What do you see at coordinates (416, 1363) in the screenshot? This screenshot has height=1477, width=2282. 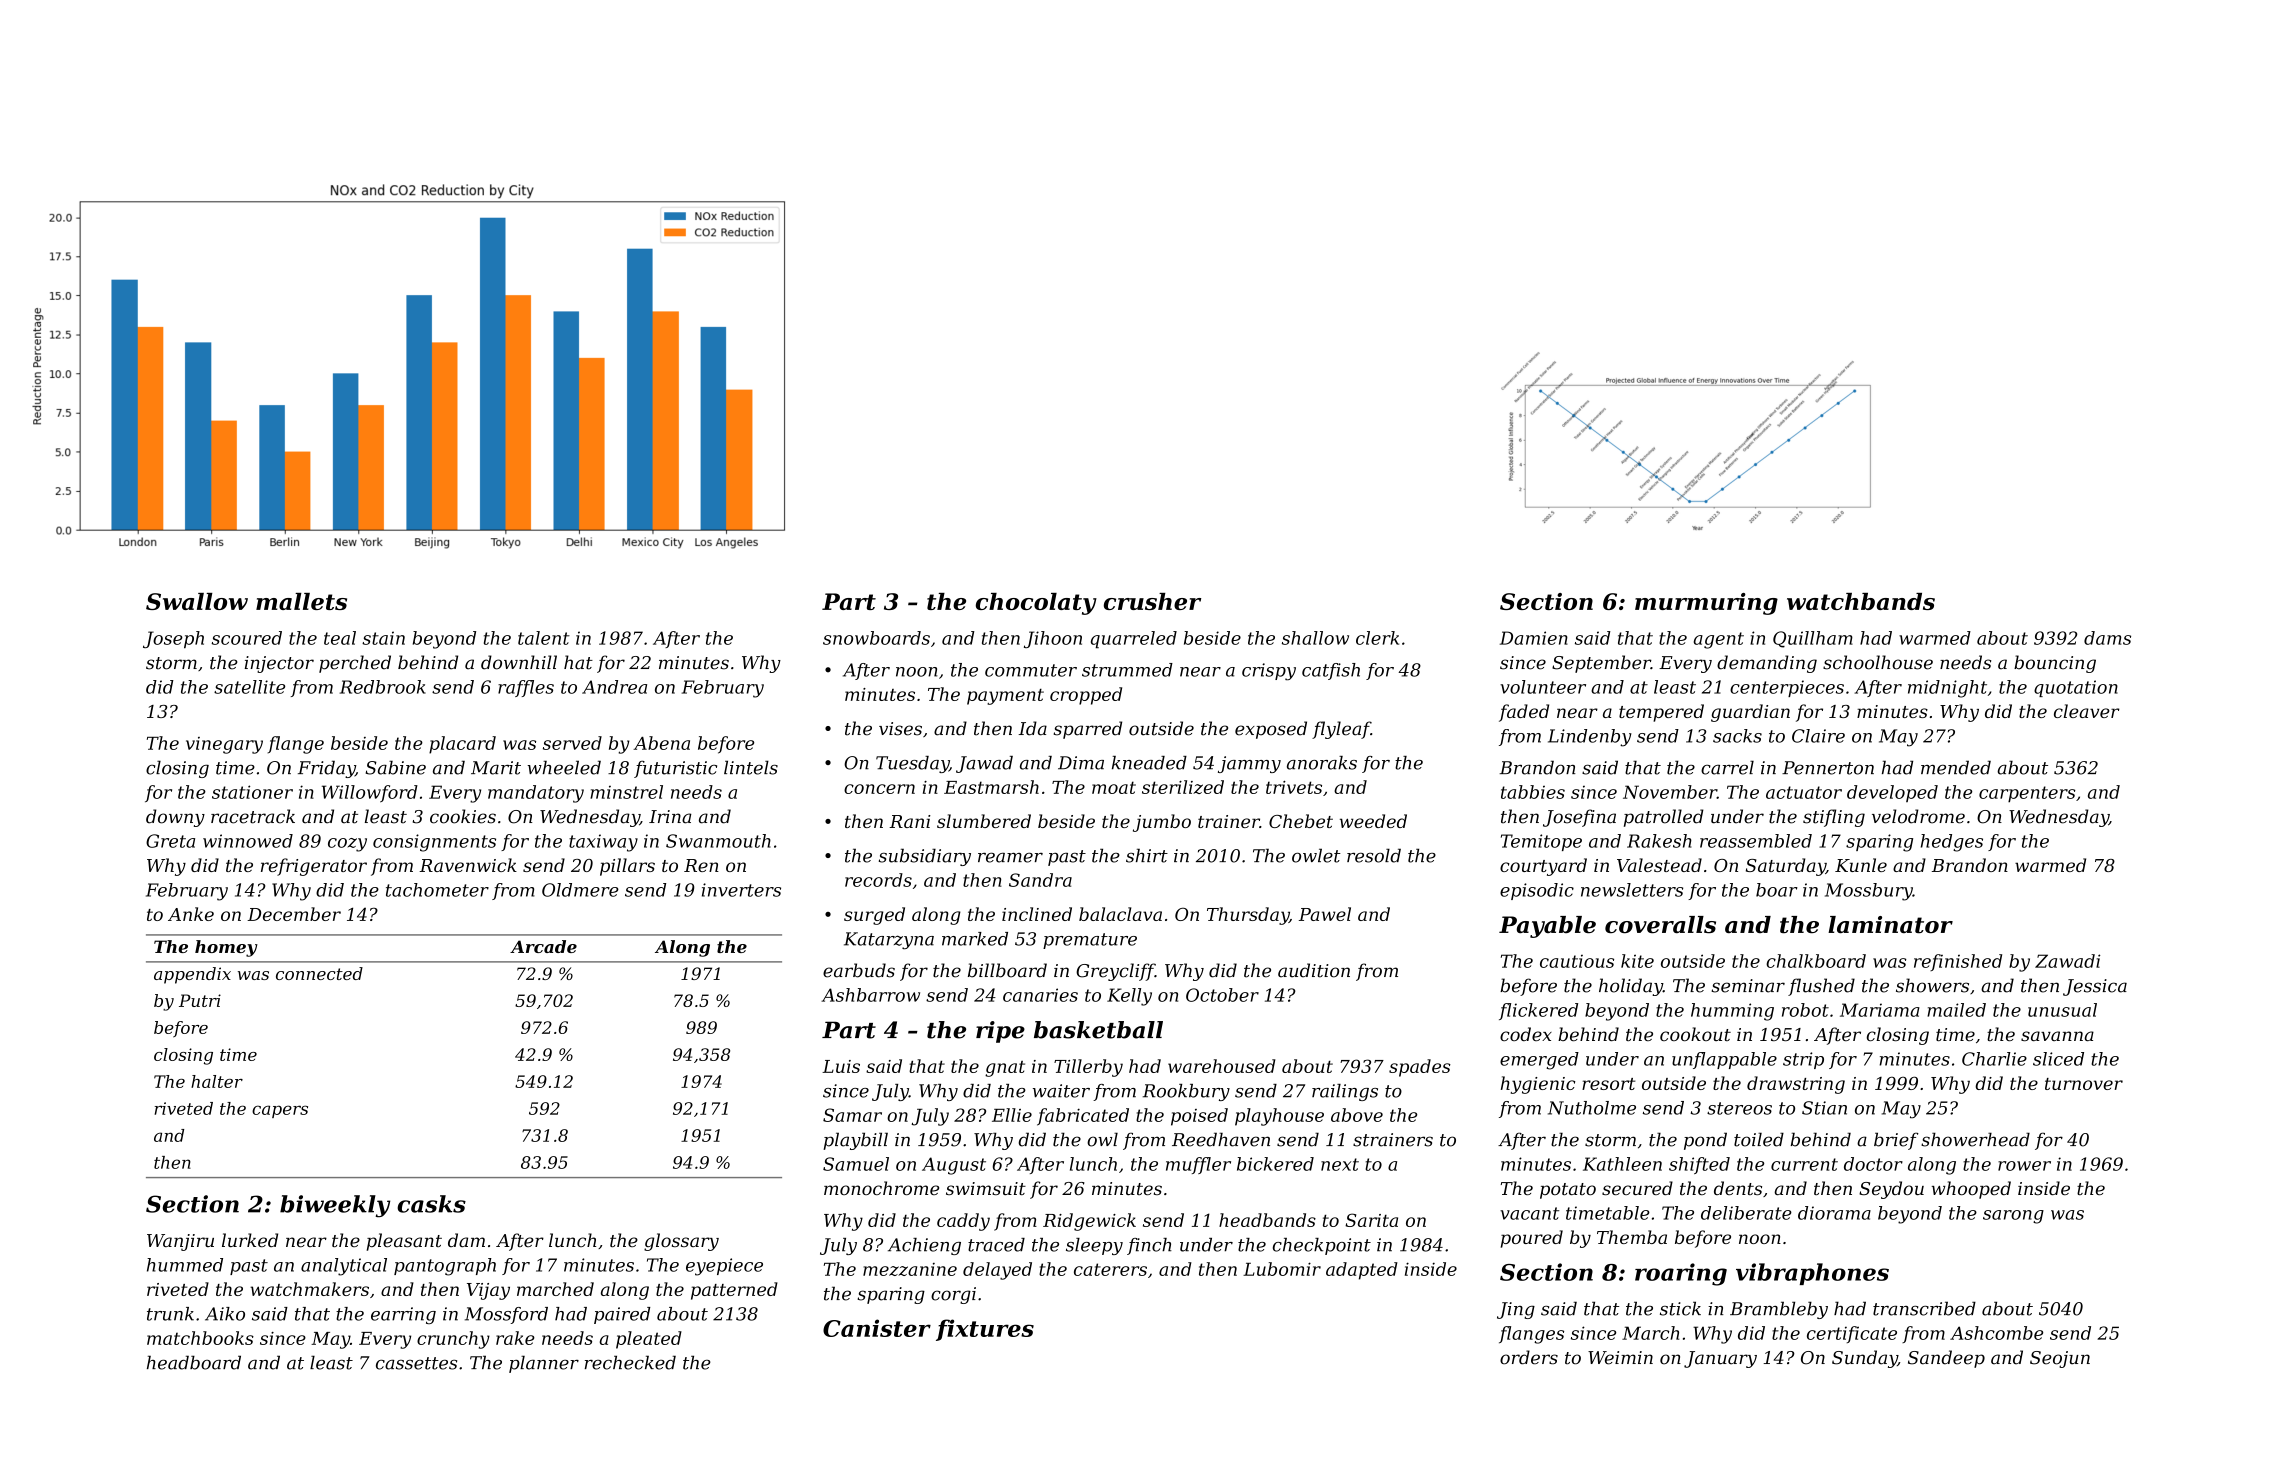 I see `cassettes` at bounding box center [416, 1363].
